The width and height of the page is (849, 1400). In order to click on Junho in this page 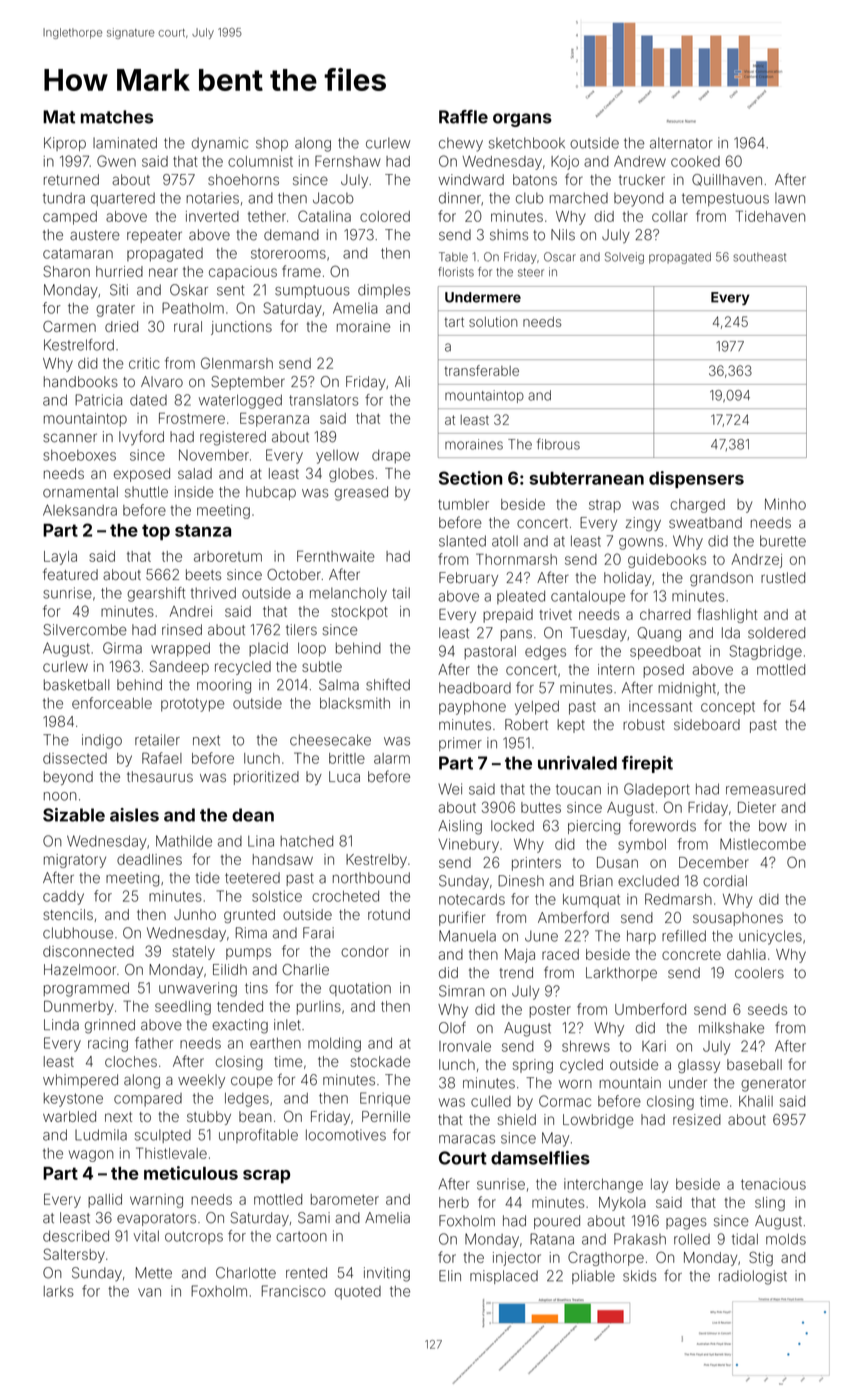, I will do `click(195, 914)`.
